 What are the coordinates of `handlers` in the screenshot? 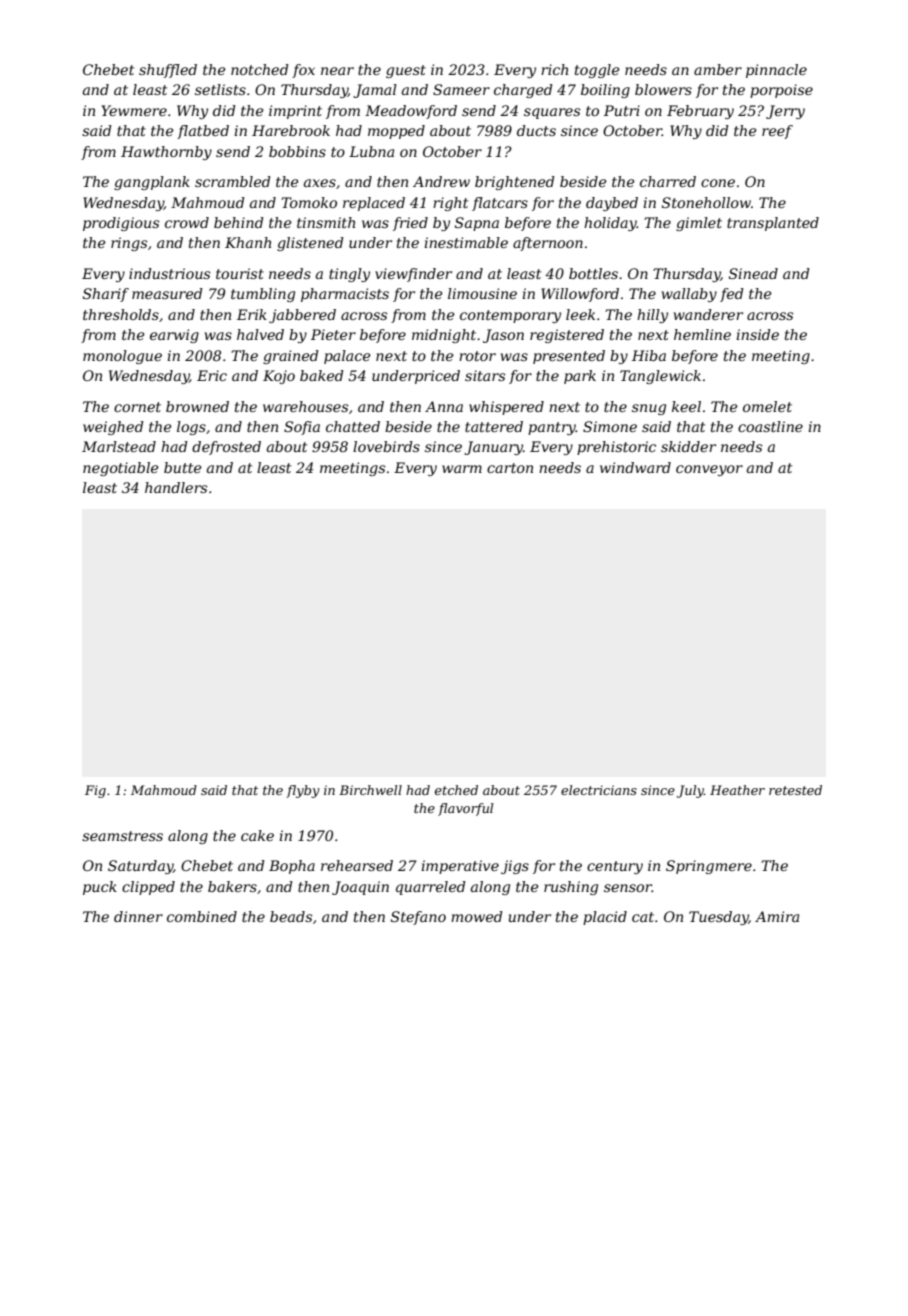 It's located at (176, 487).
